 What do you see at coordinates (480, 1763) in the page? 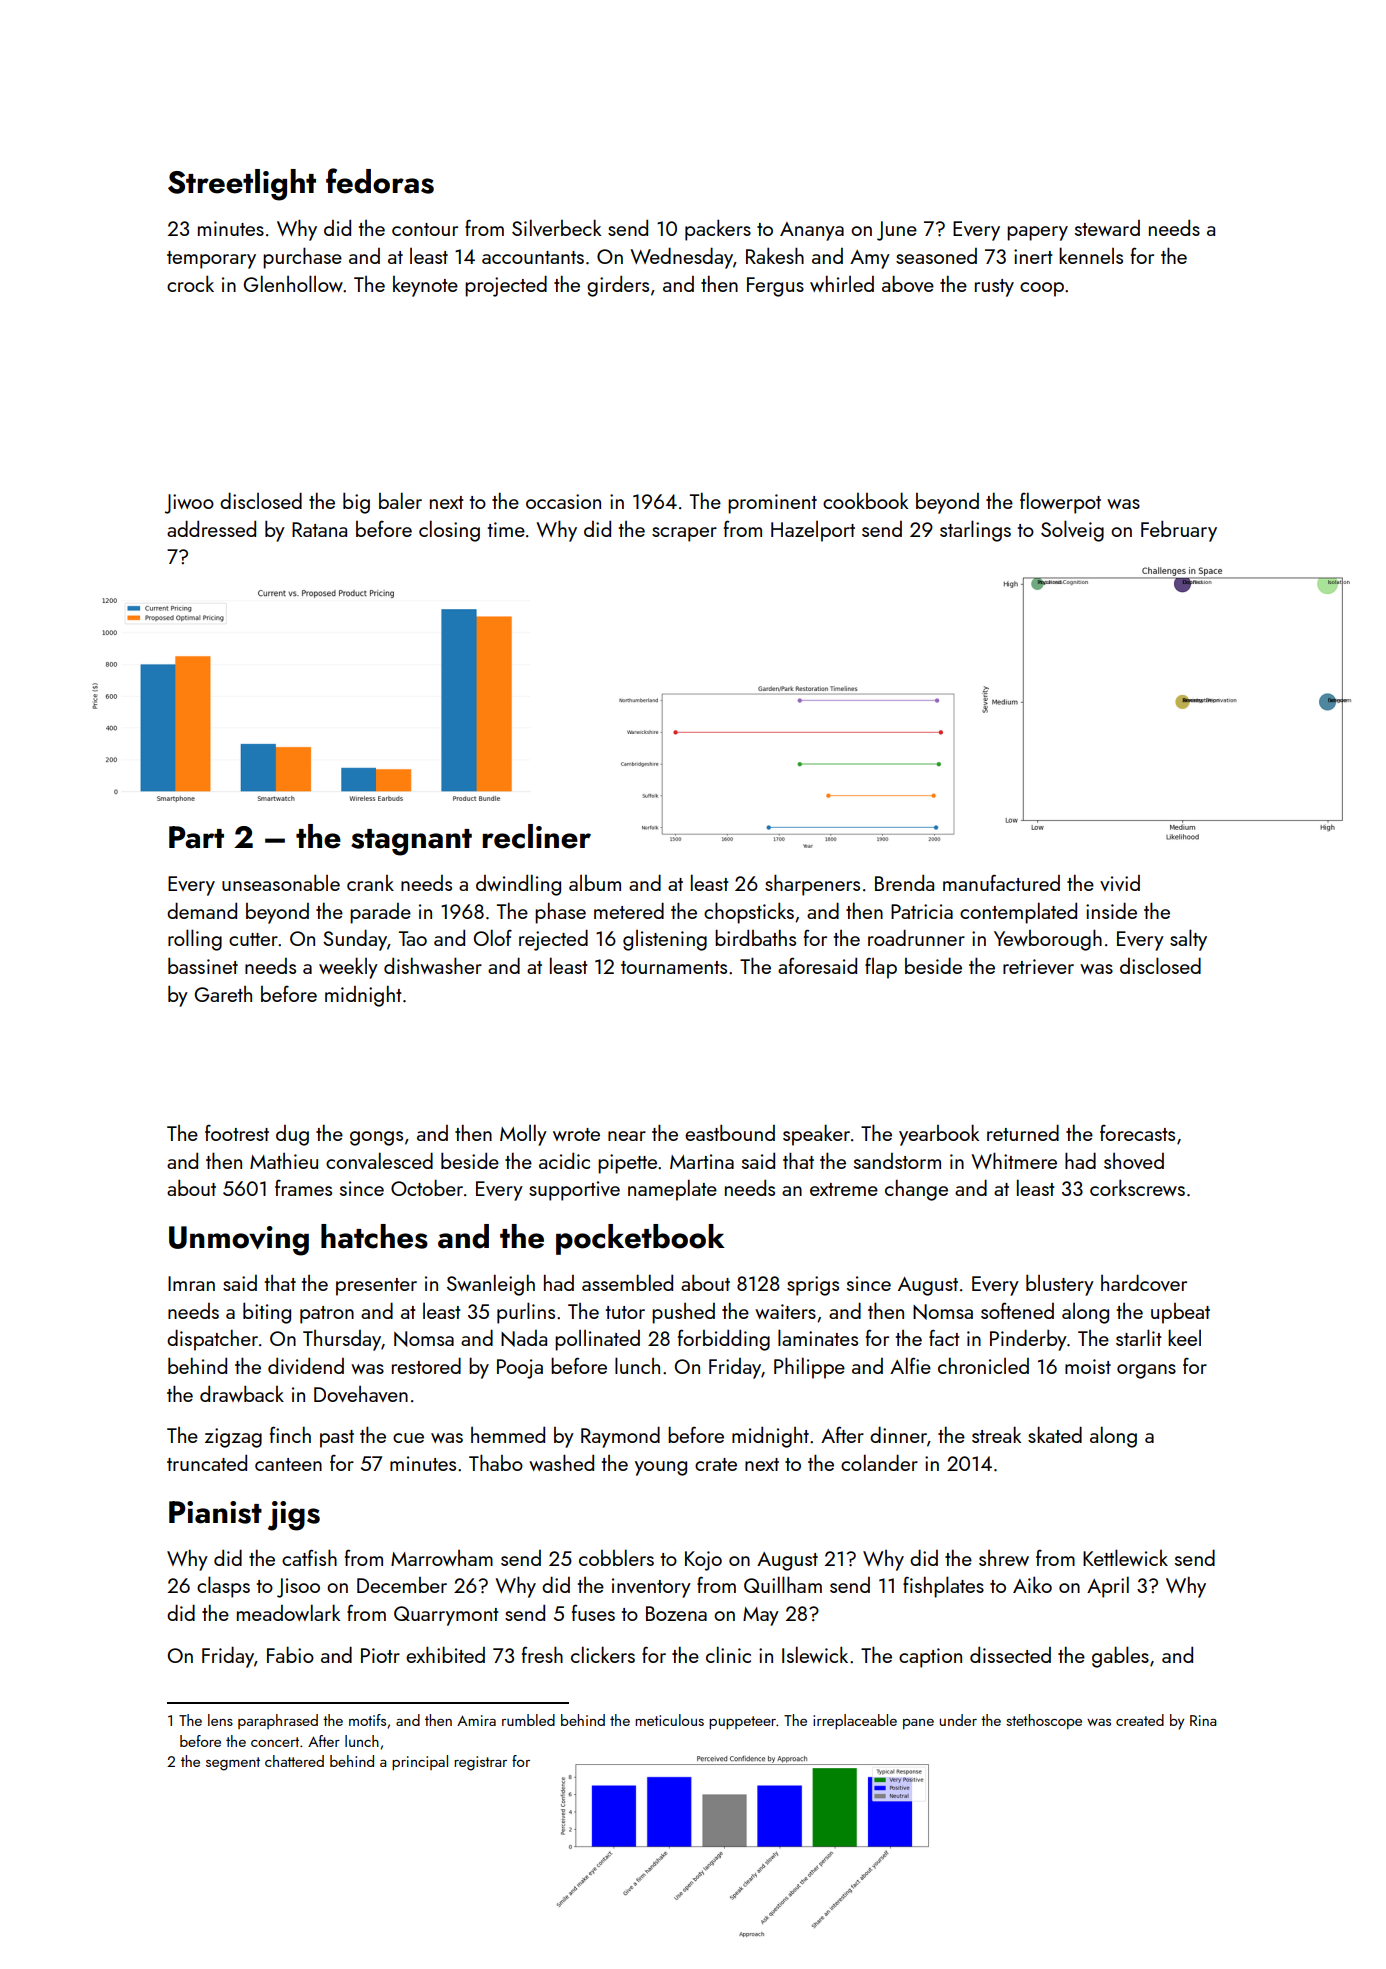
I see `registrar` at bounding box center [480, 1763].
